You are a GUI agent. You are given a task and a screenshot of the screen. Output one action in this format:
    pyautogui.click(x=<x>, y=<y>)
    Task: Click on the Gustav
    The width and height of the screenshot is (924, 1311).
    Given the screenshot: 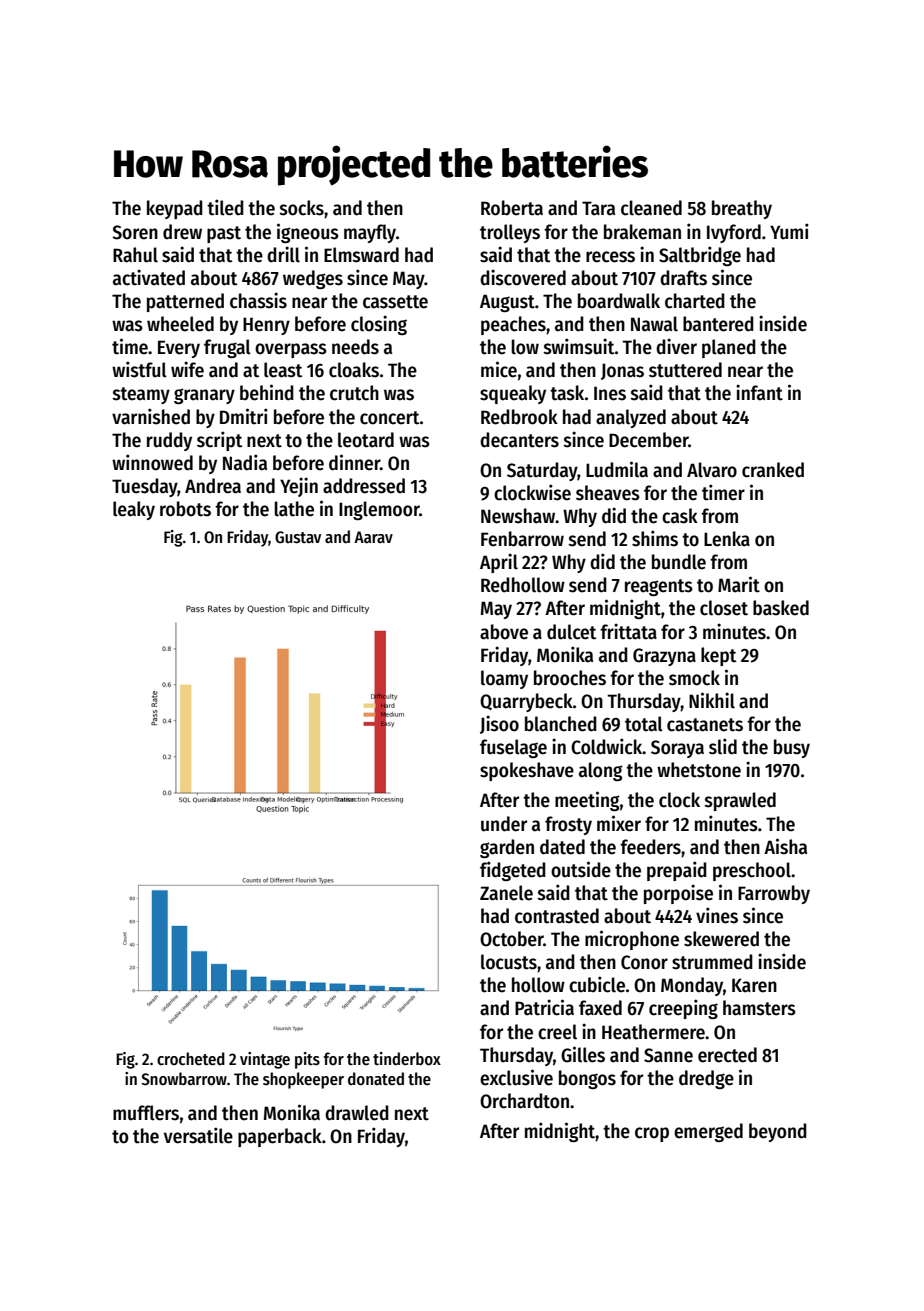 What is the action you would take?
    pyautogui.click(x=298, y=537)
